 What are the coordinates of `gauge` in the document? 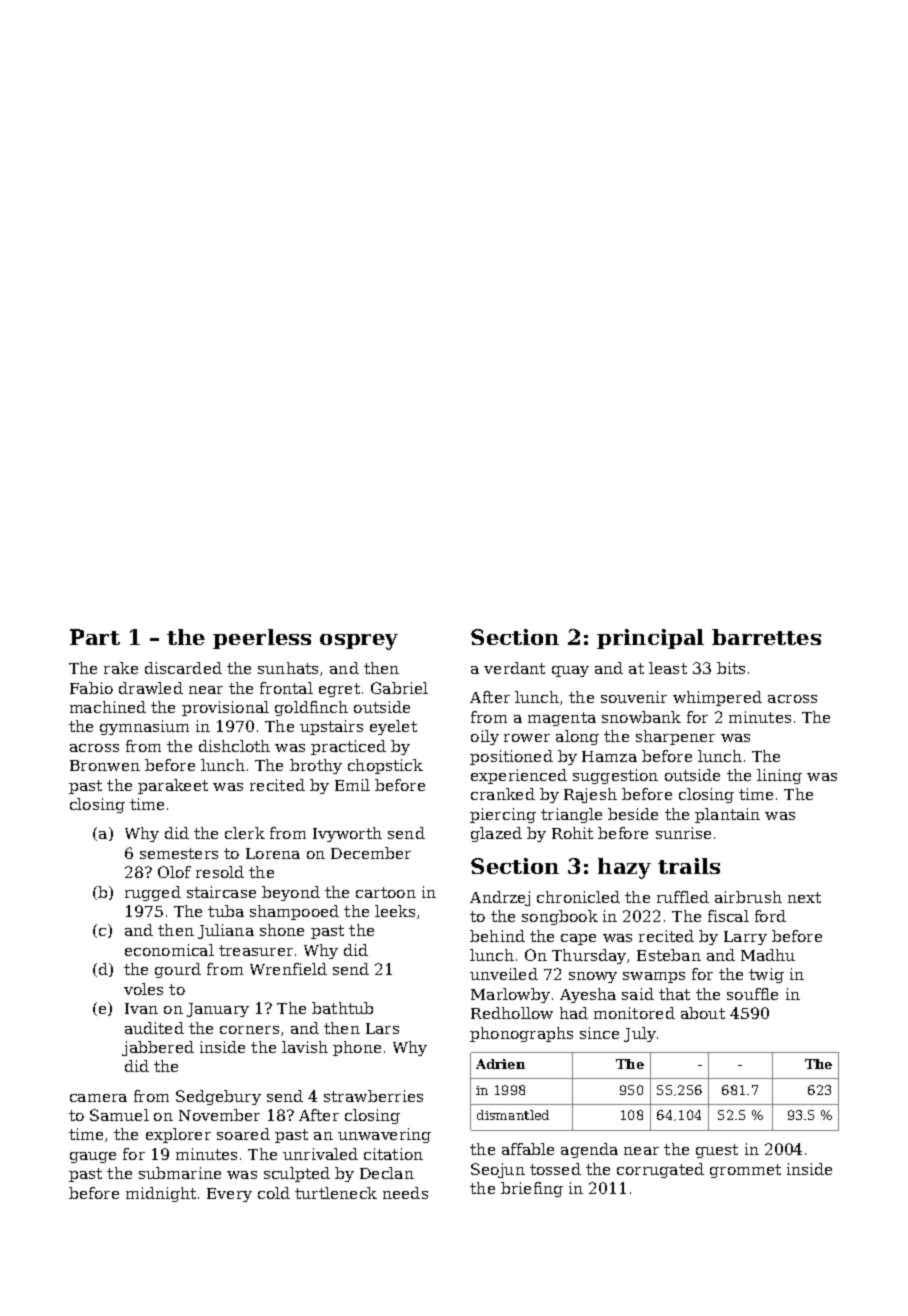 It's located at (93, 1157).
